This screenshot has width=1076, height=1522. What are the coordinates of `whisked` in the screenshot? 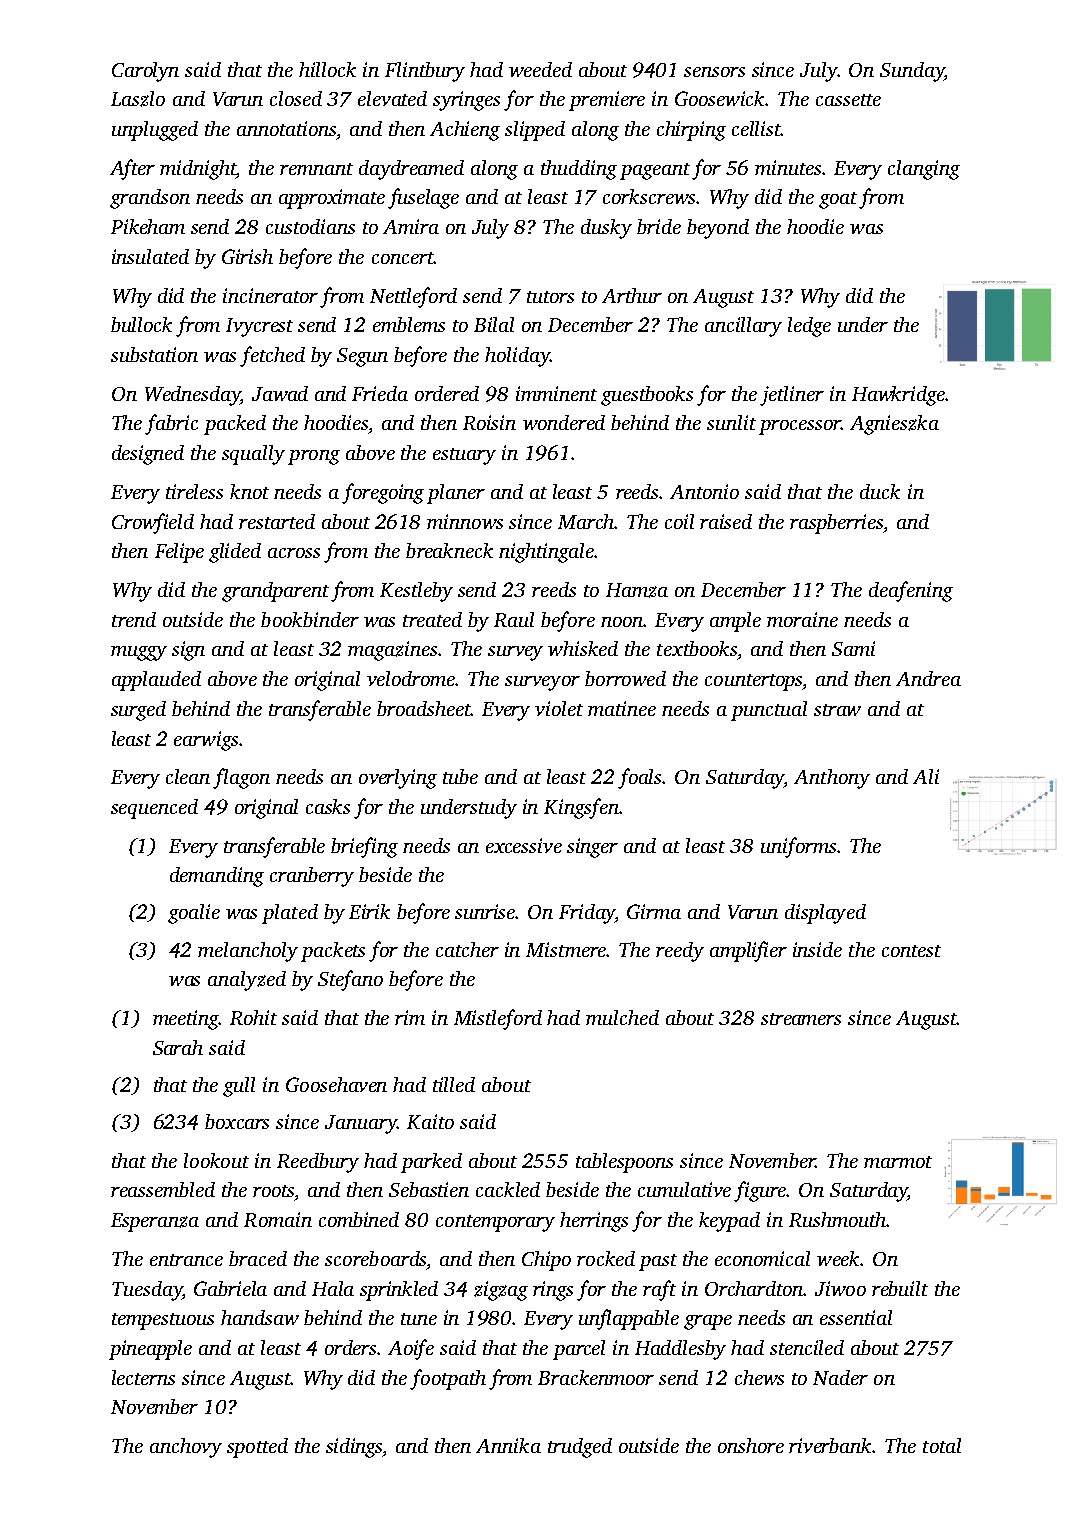 It's located at (583, 648).
